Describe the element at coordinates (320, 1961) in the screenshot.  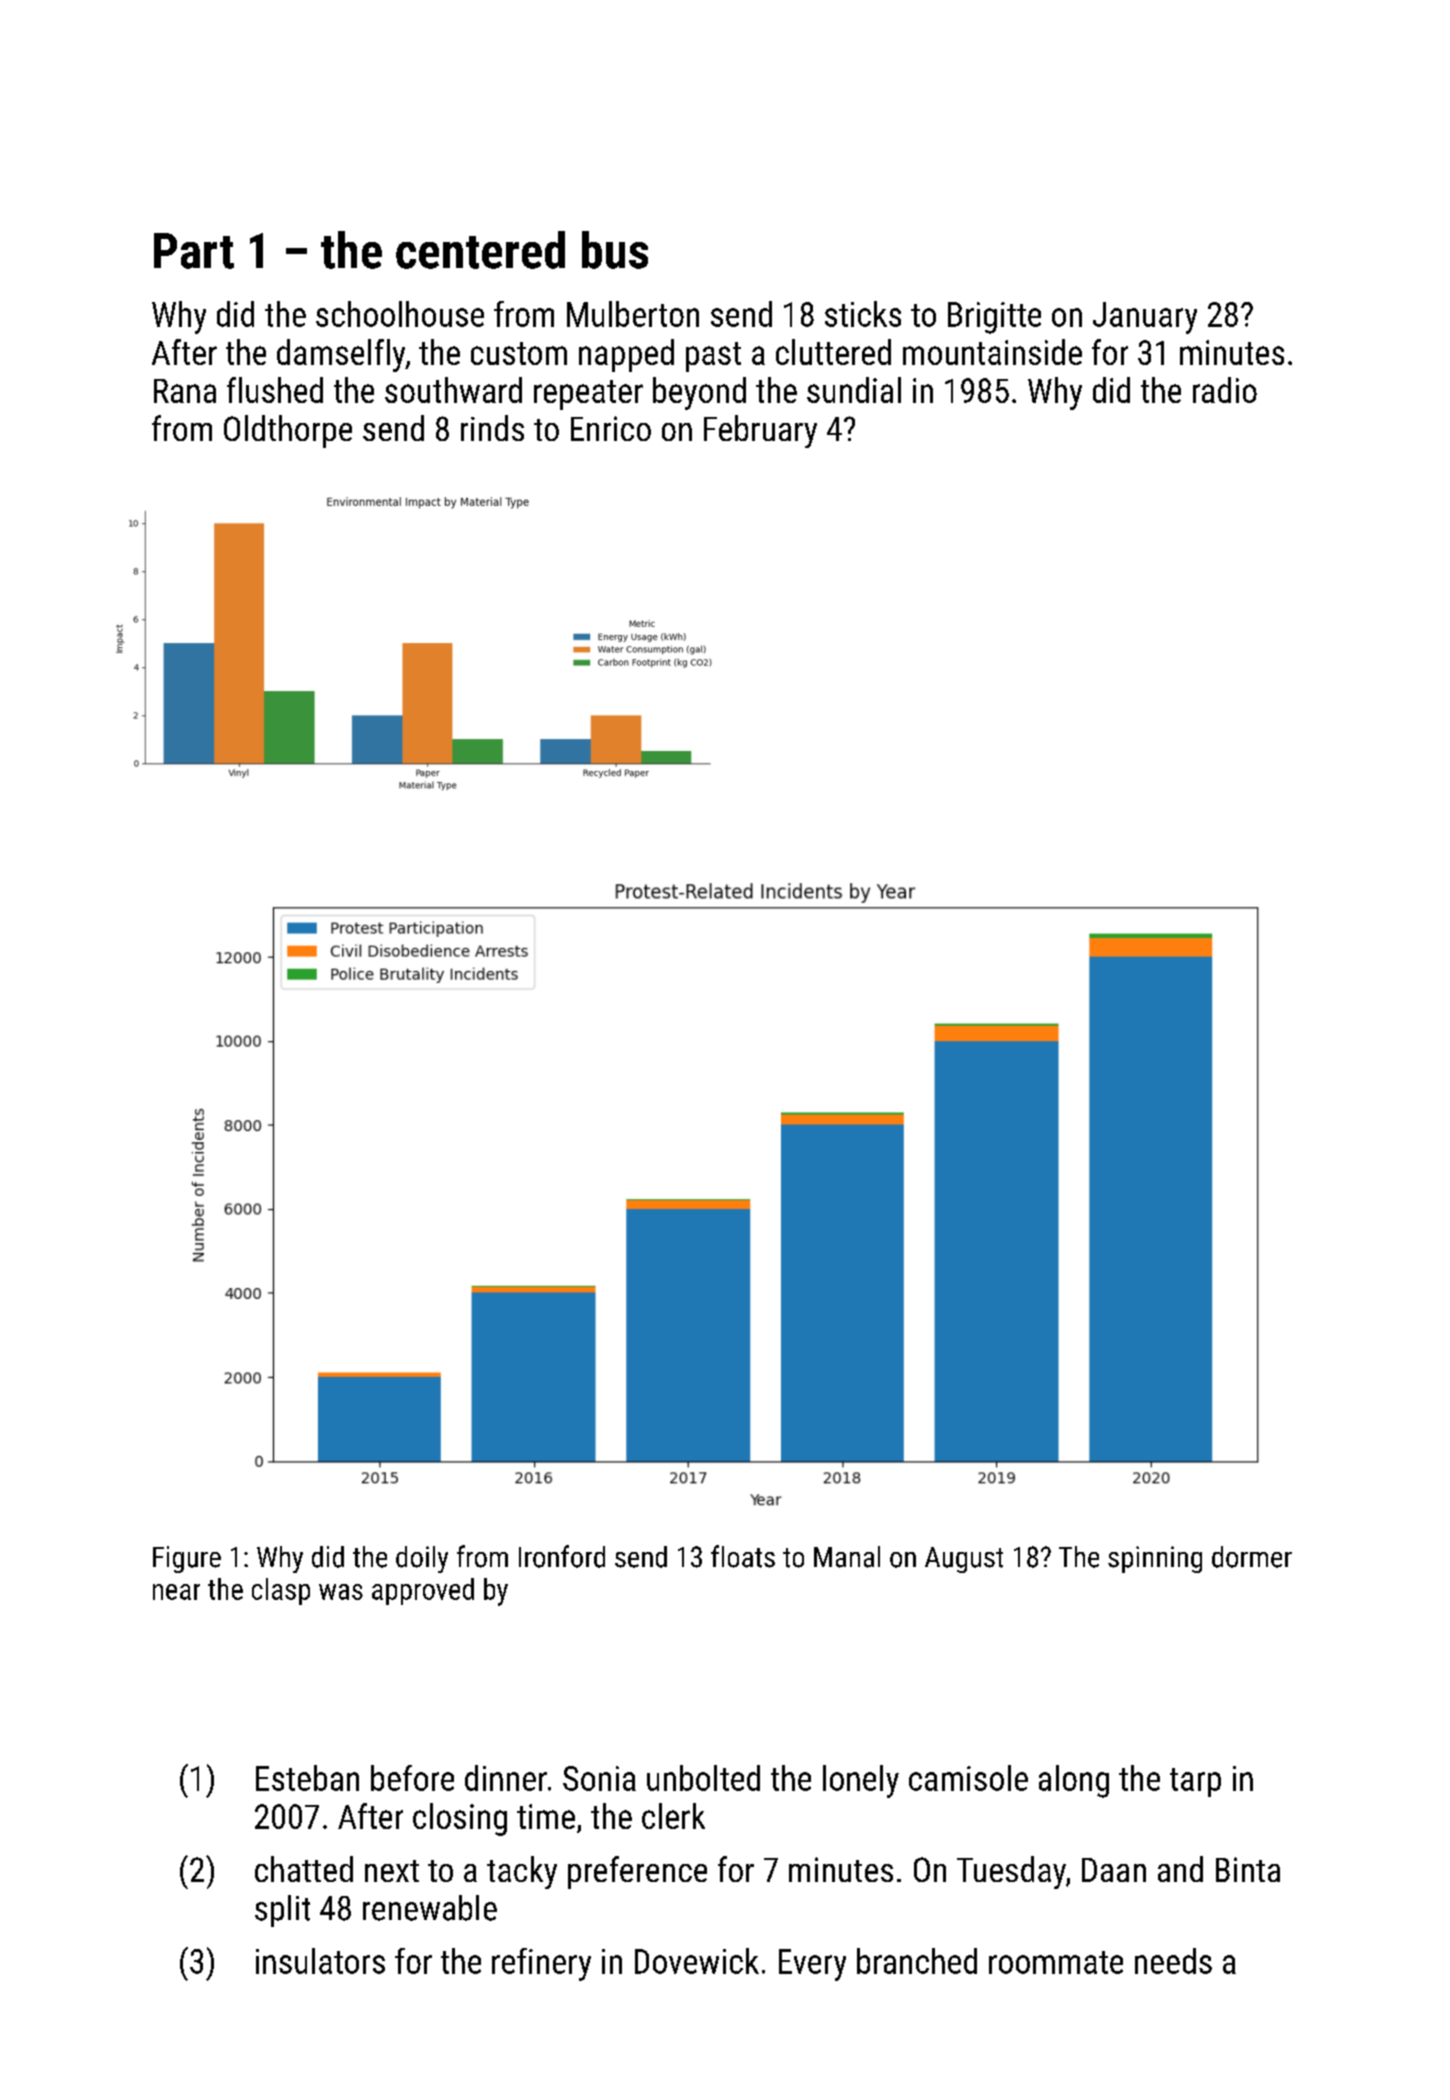
I see `insulators` at that location.
